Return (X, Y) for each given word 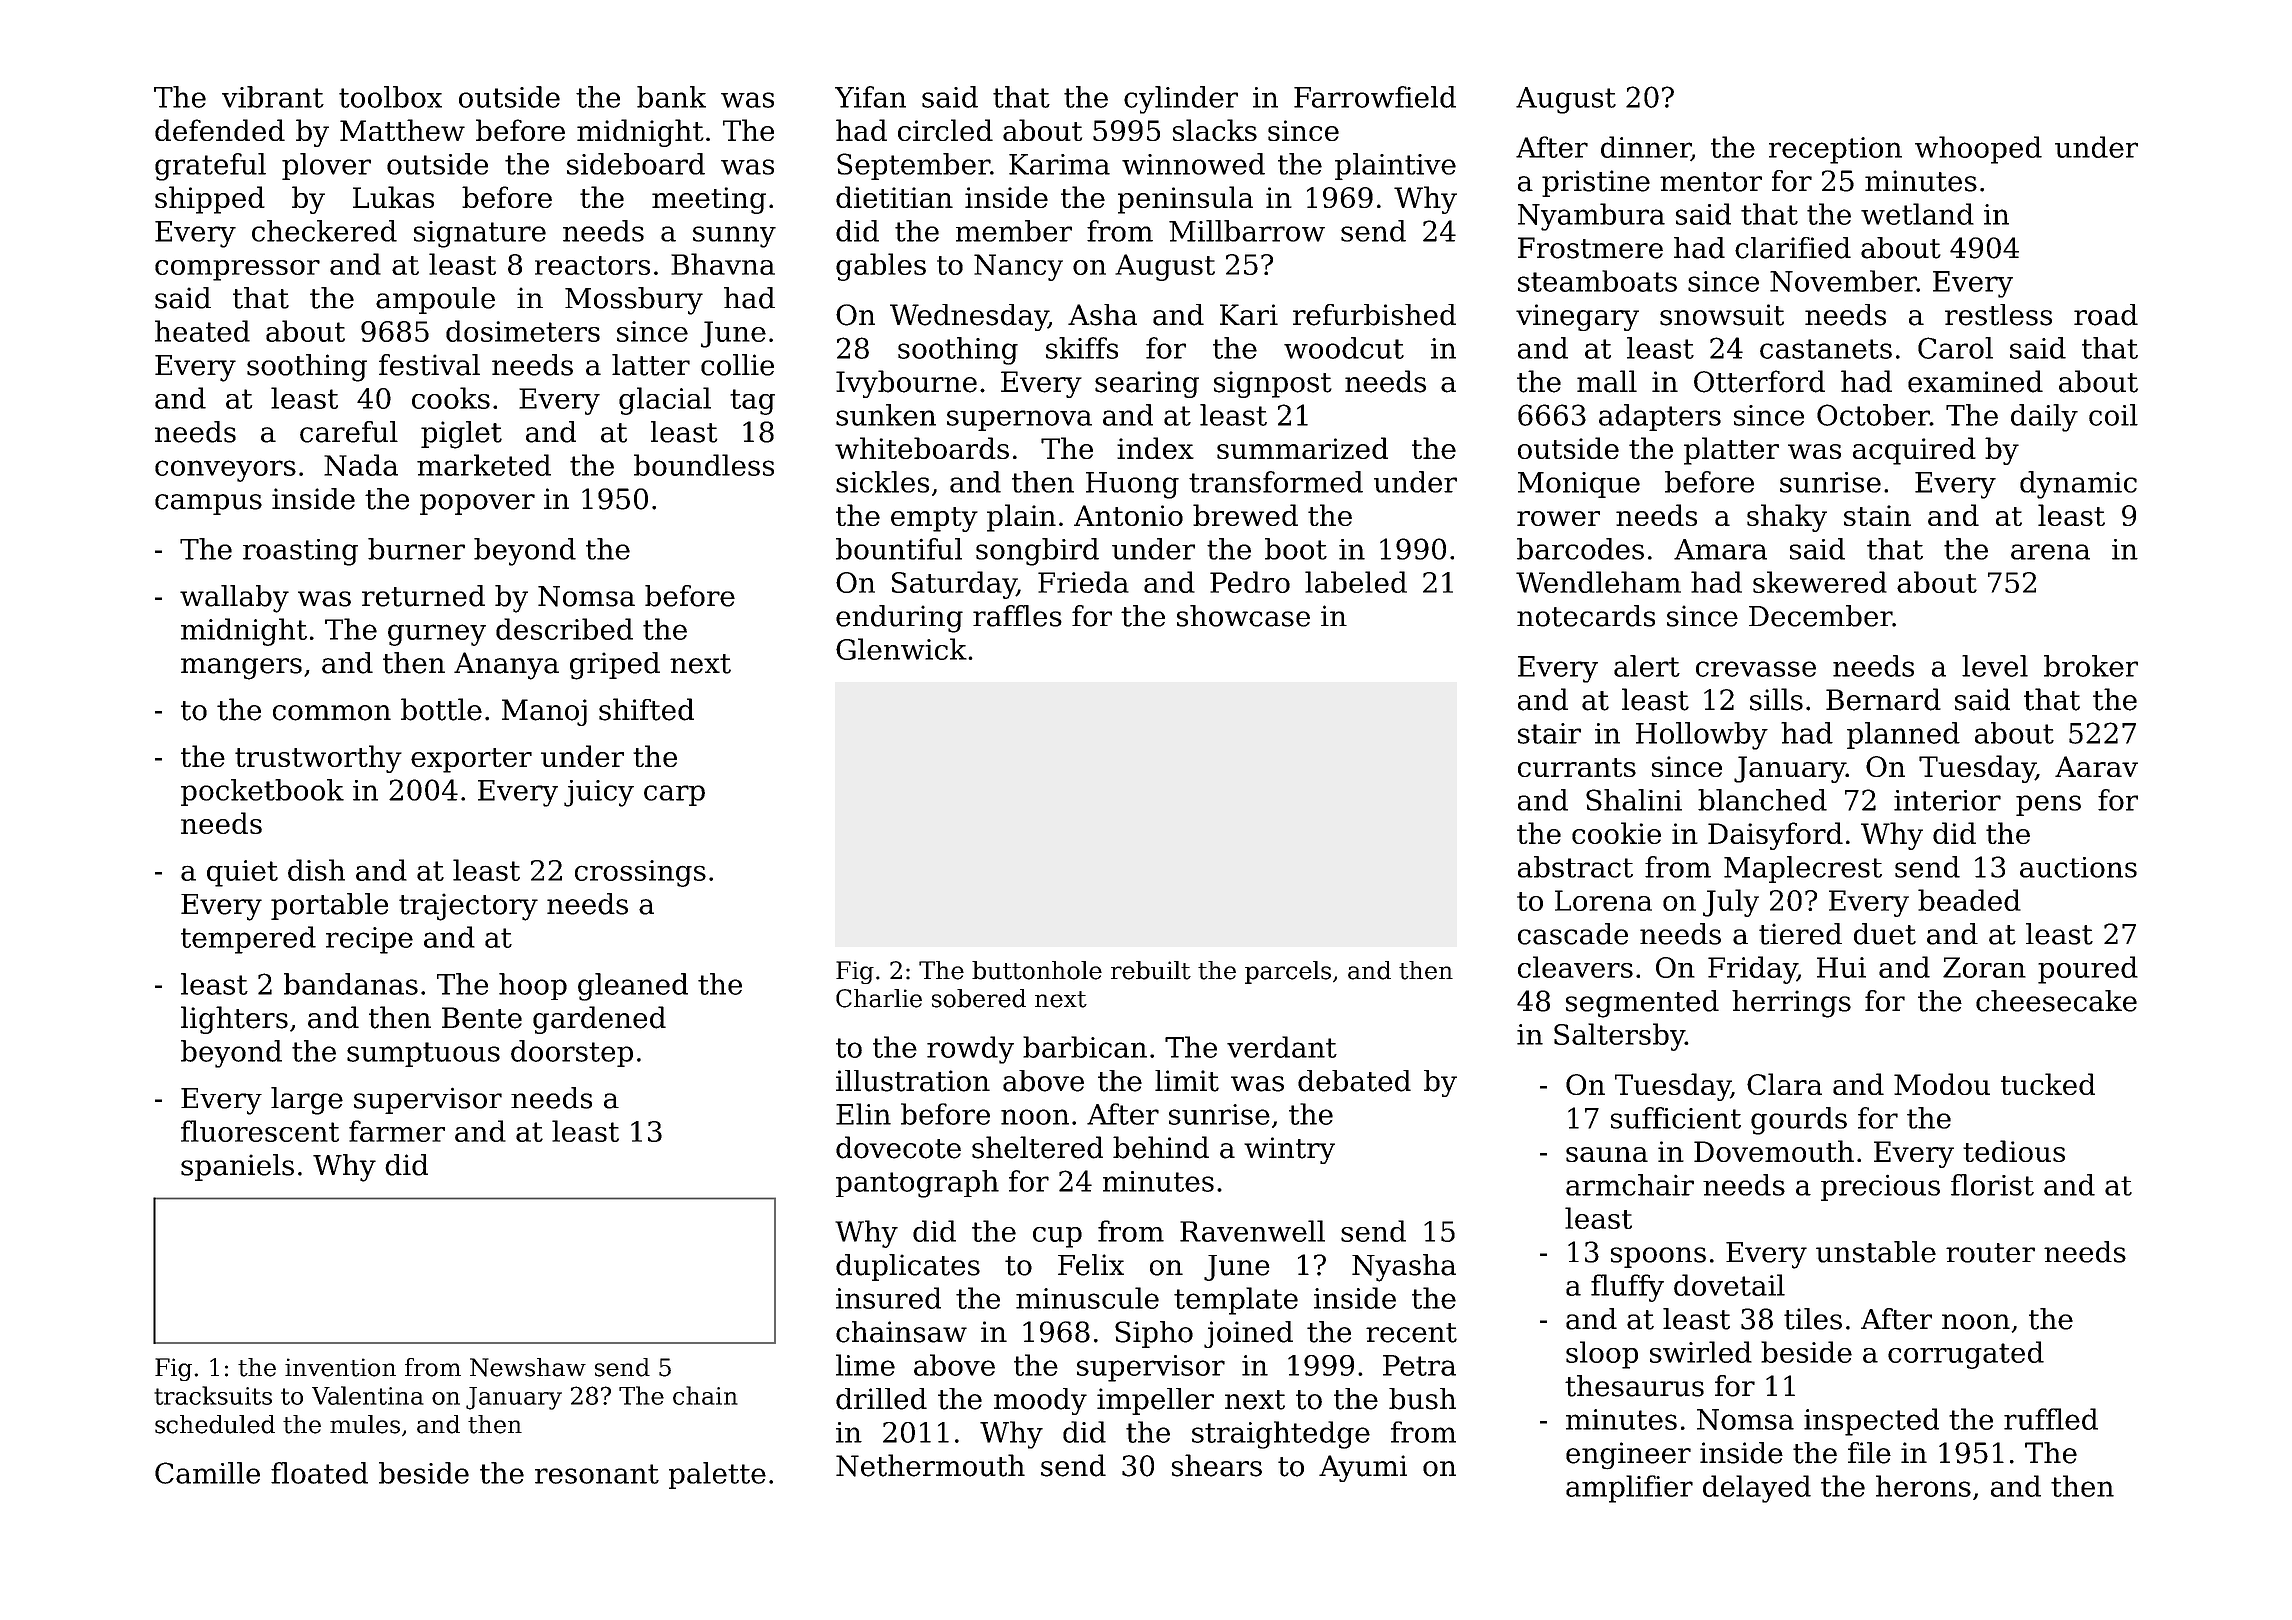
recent (1411, 1333)
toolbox (390, 97)
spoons (1658, 1257)
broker (2091, 666)
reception (1835, 150)
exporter (471, 760)
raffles (1017, 616)
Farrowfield (1375, 97)
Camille (207, 1473)
